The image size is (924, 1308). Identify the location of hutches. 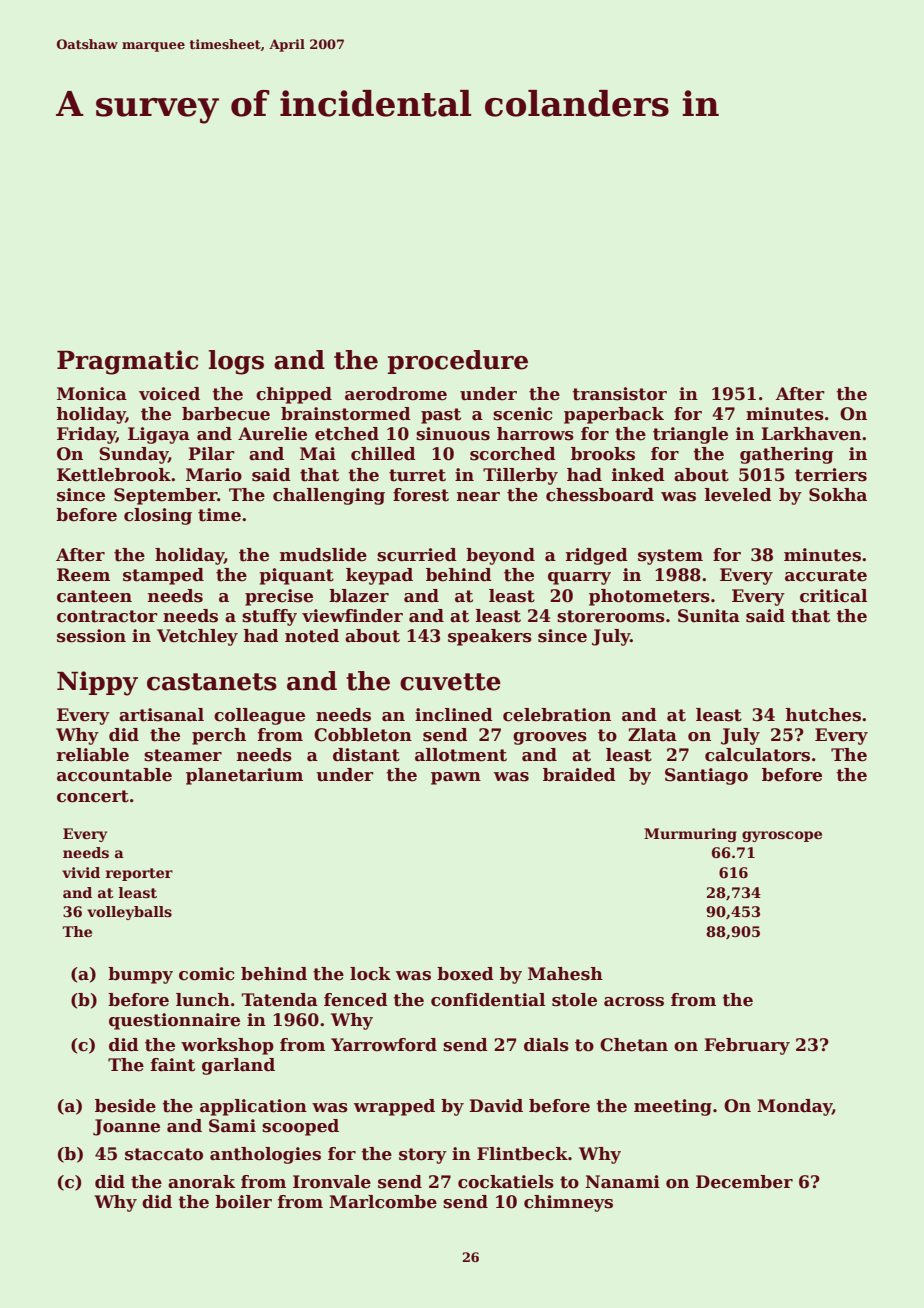
(823, 715).
